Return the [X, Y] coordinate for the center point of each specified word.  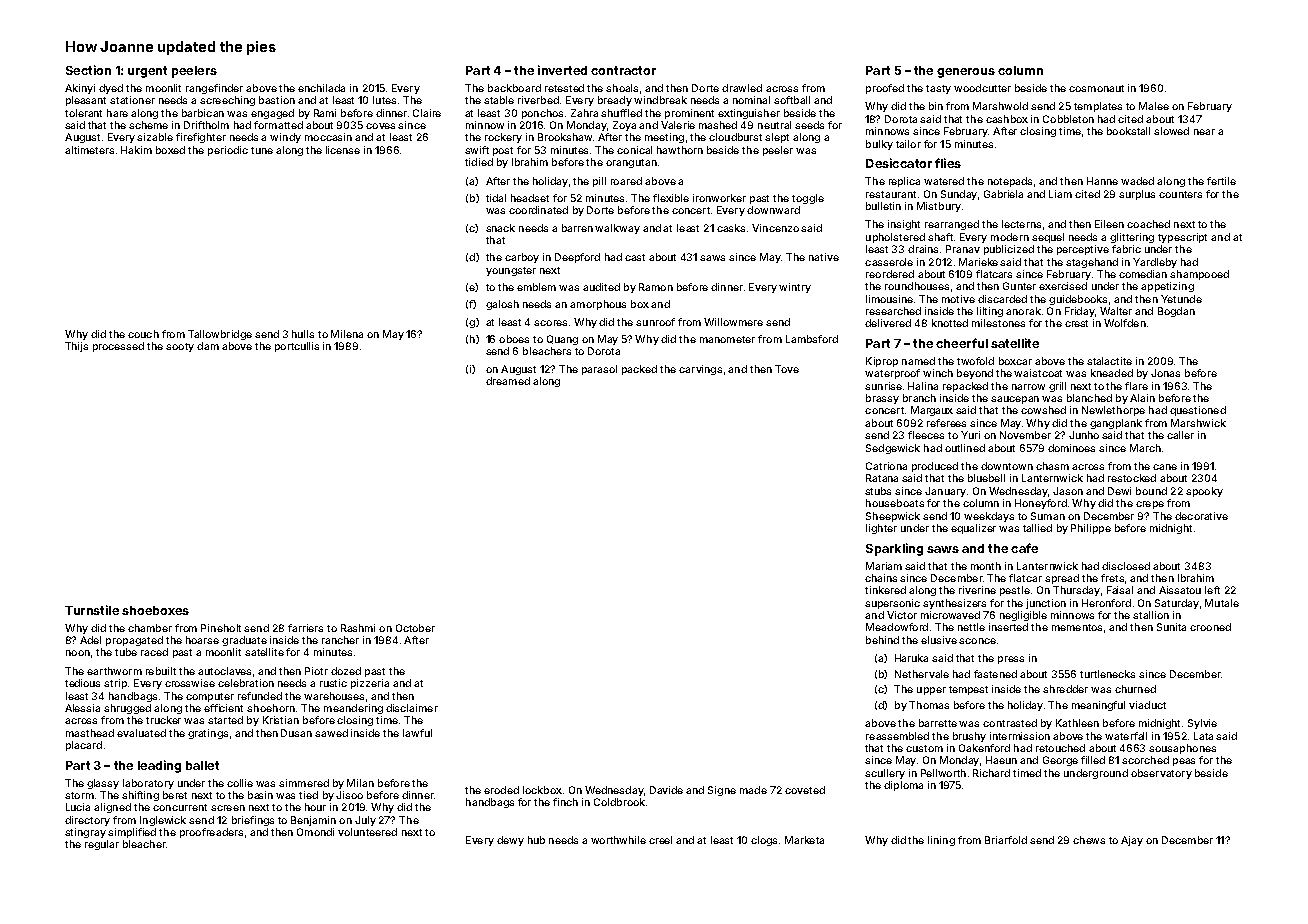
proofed [885, 89]
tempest [968, 690]
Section [88, 70]
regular [102, 845]
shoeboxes [155, 610]
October [415, 628]
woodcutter [982, 88]
